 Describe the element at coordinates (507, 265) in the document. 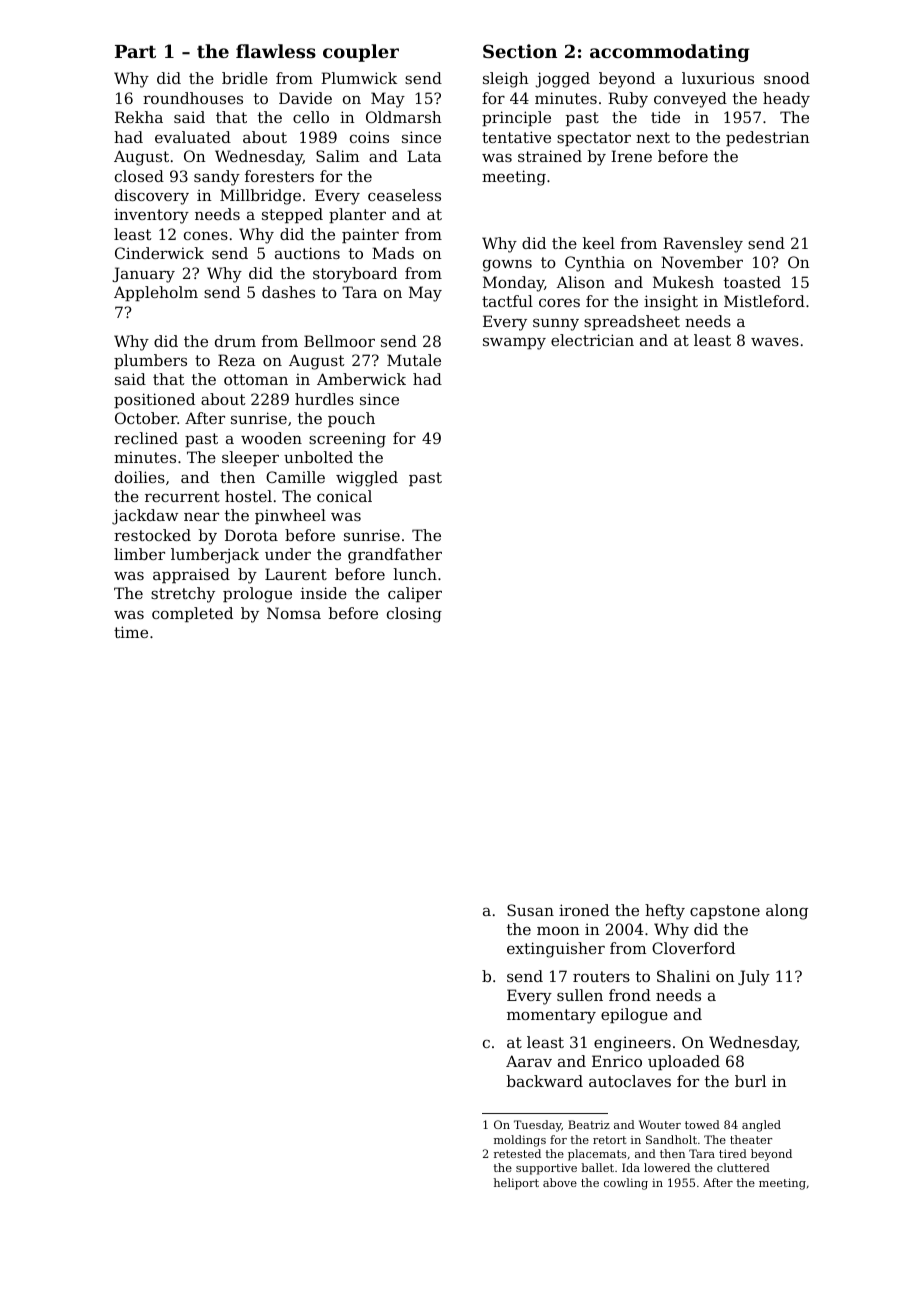

I see `gowns` at that location.
